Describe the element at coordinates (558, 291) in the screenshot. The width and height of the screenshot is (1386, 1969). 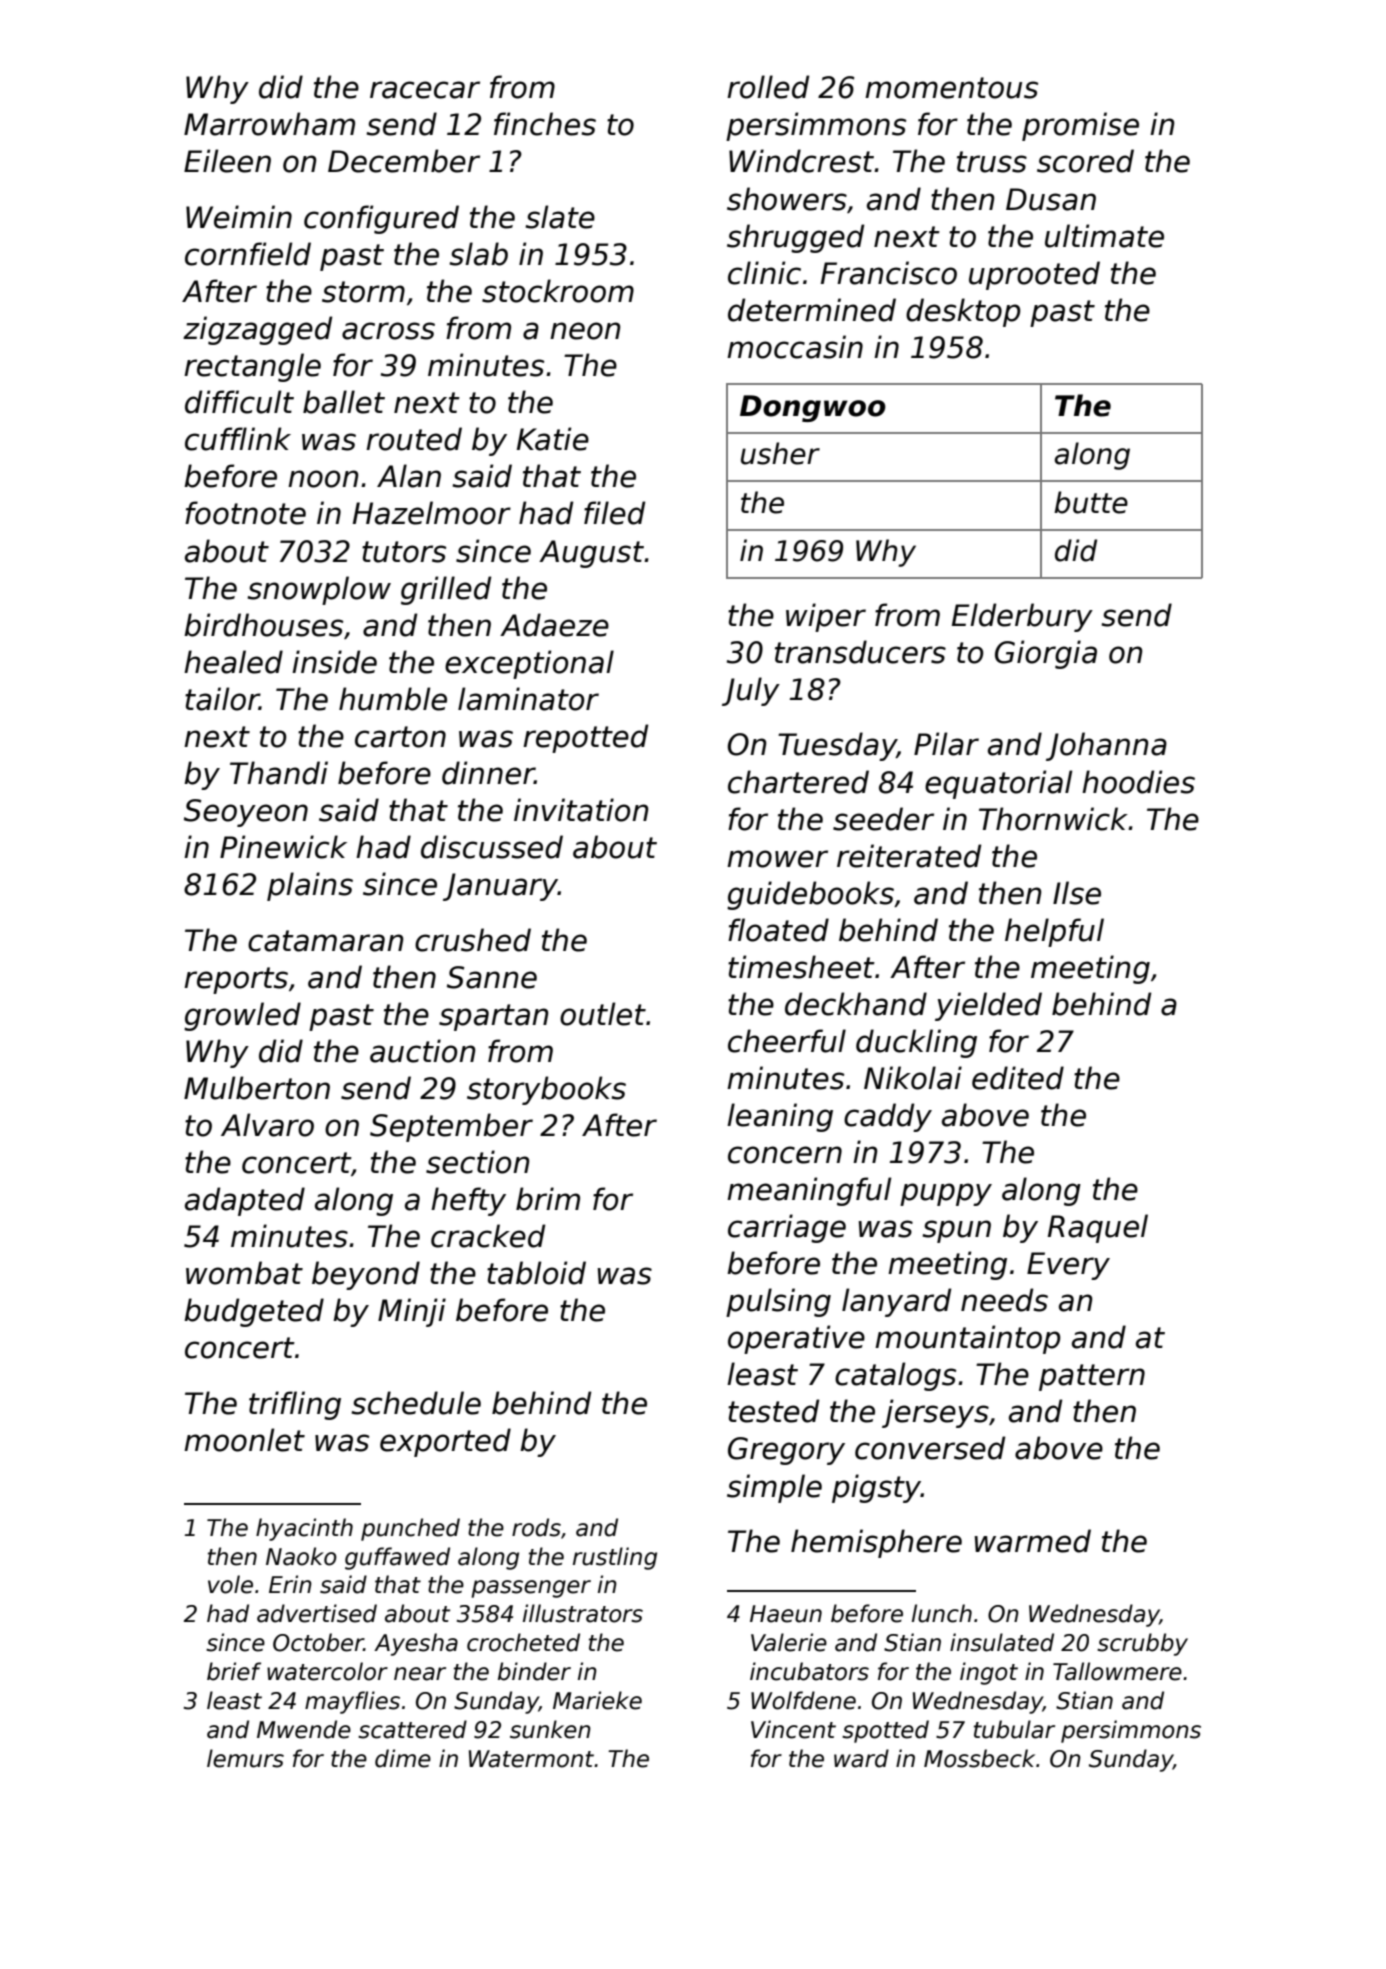
I see `stockroom` at that location.
